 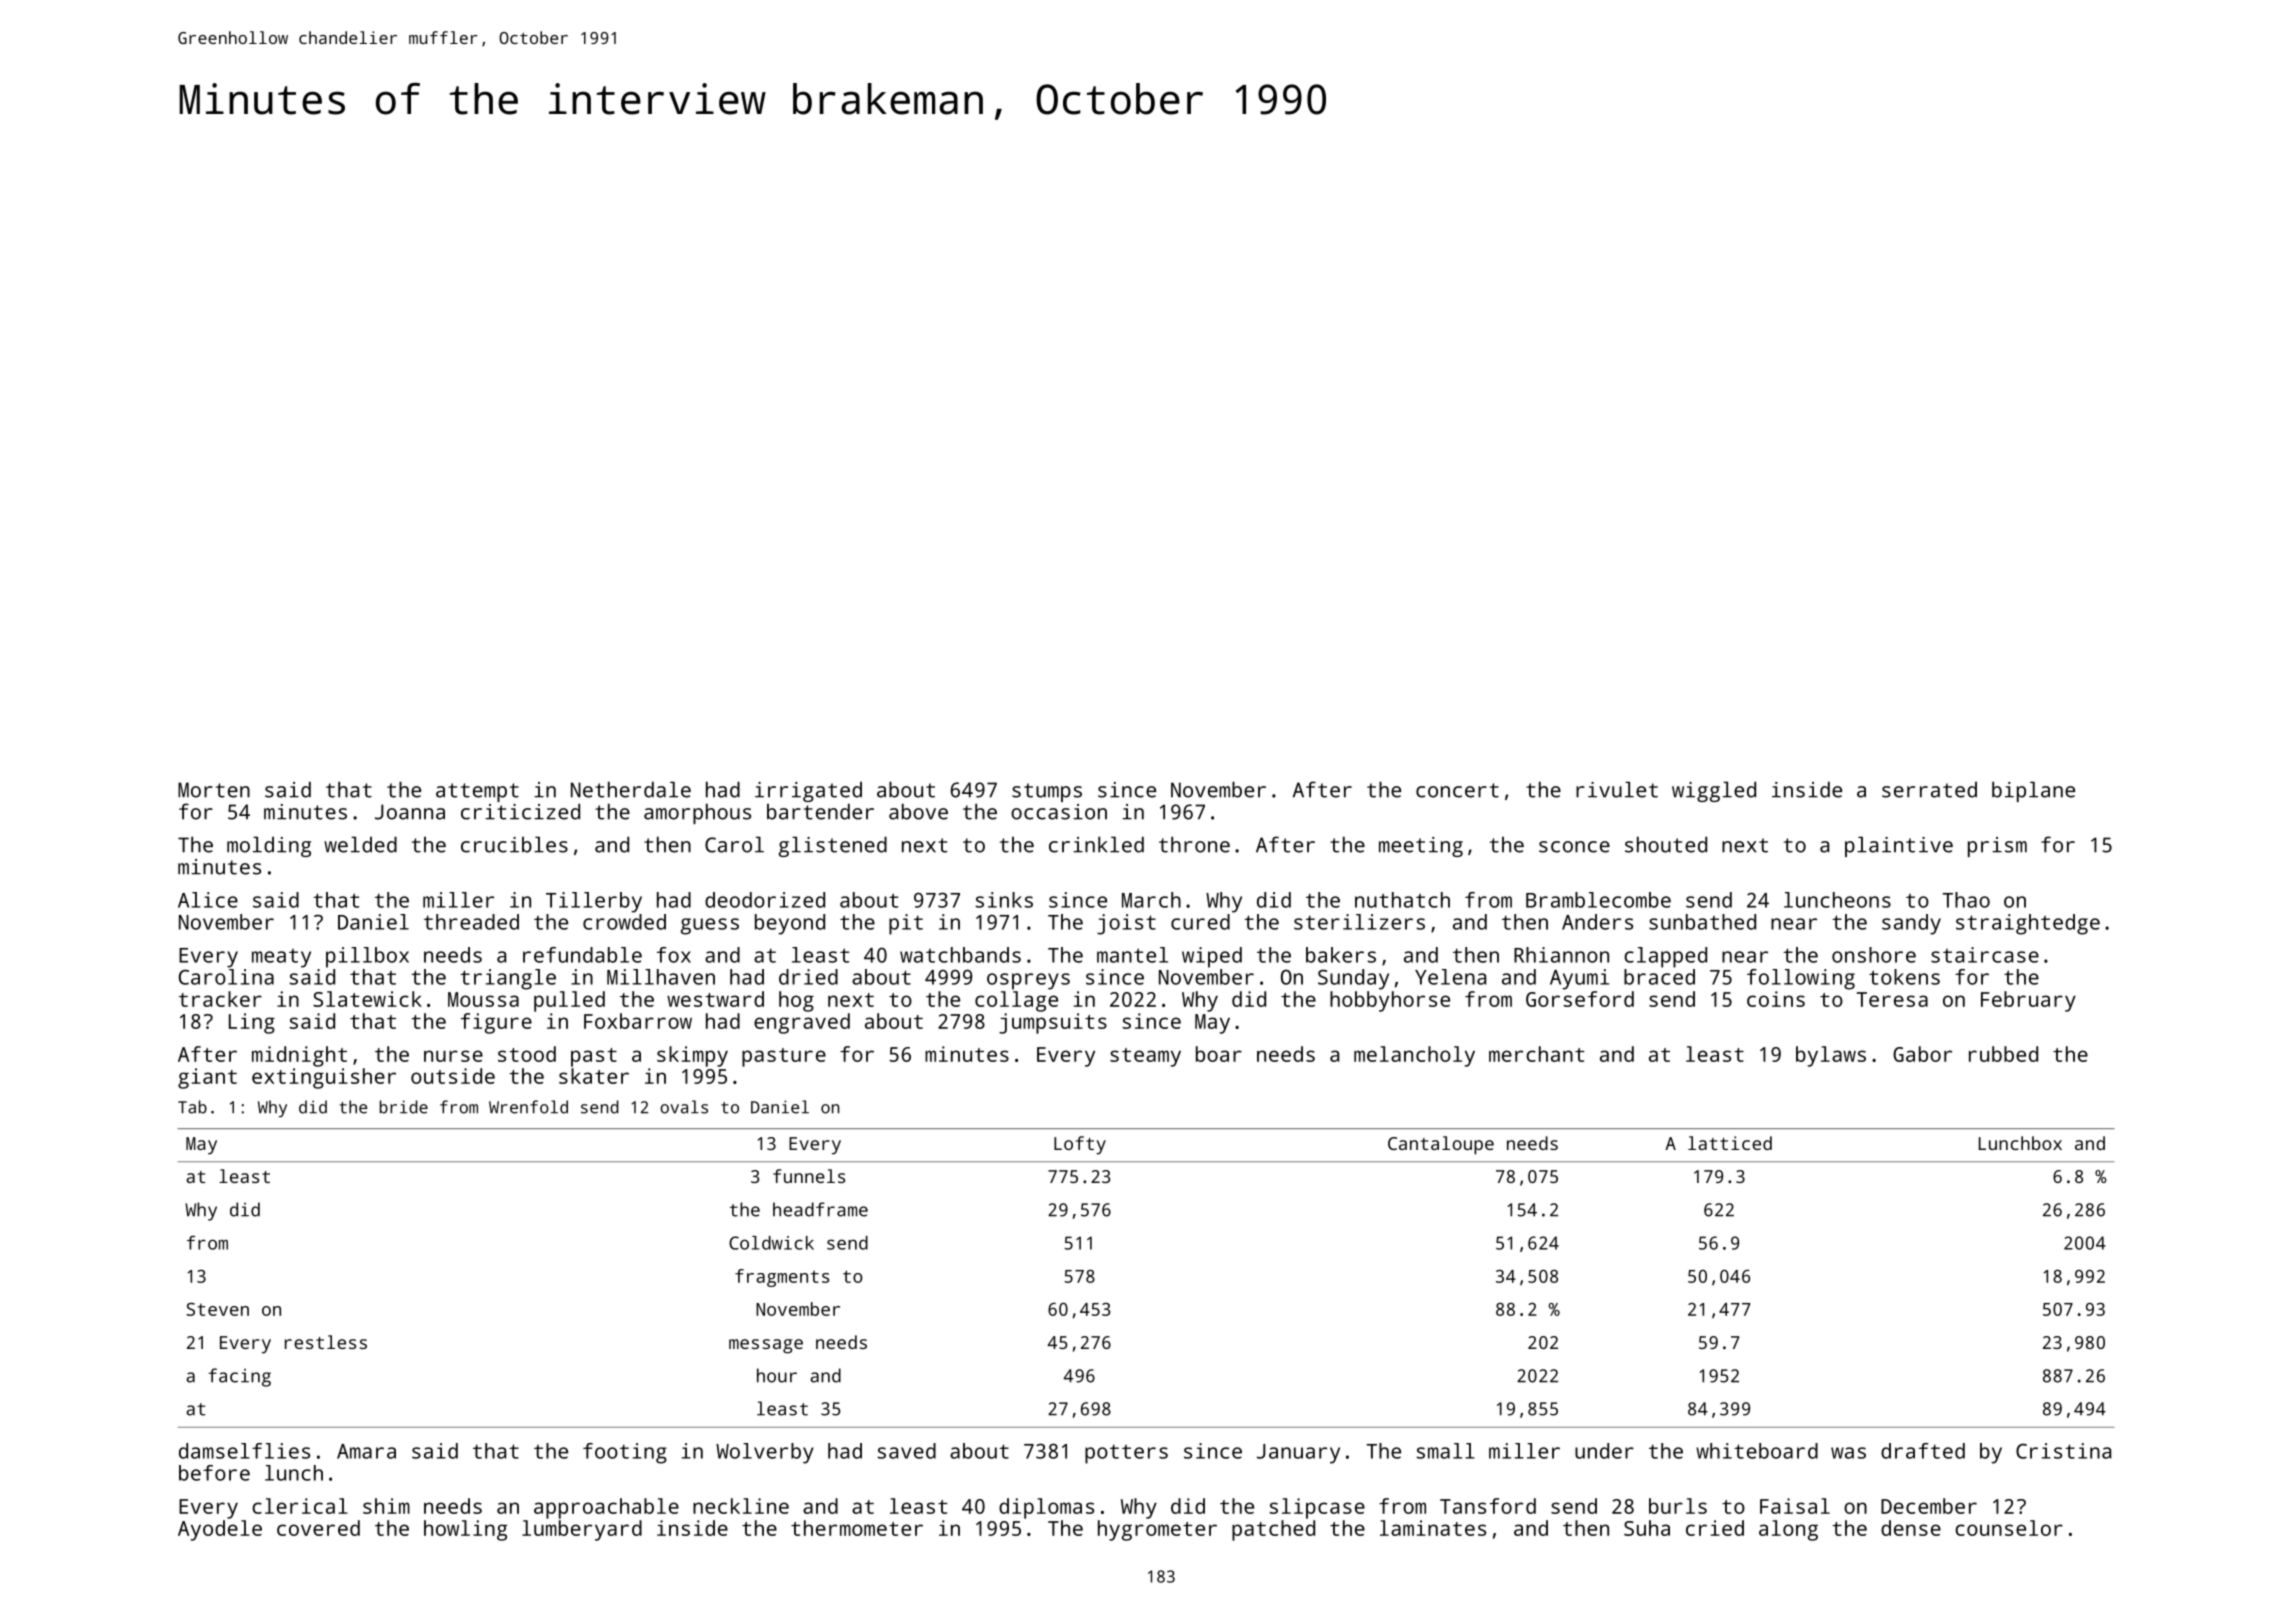 What do you see at coordinates (1666, 844) in the screenshot?
I see `shouted` at bounding box center [1666, 844].
